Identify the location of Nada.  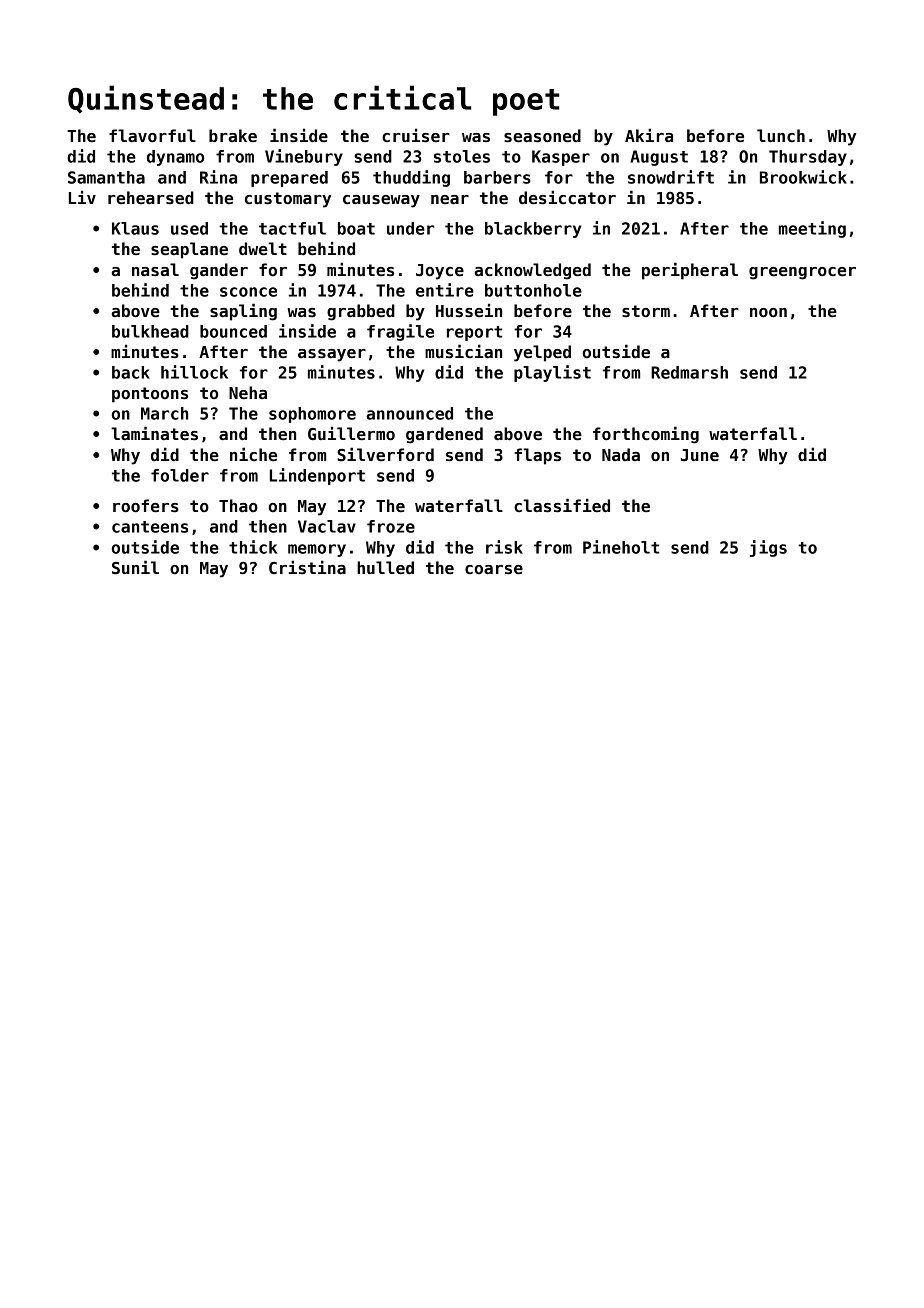
(621, 454).
